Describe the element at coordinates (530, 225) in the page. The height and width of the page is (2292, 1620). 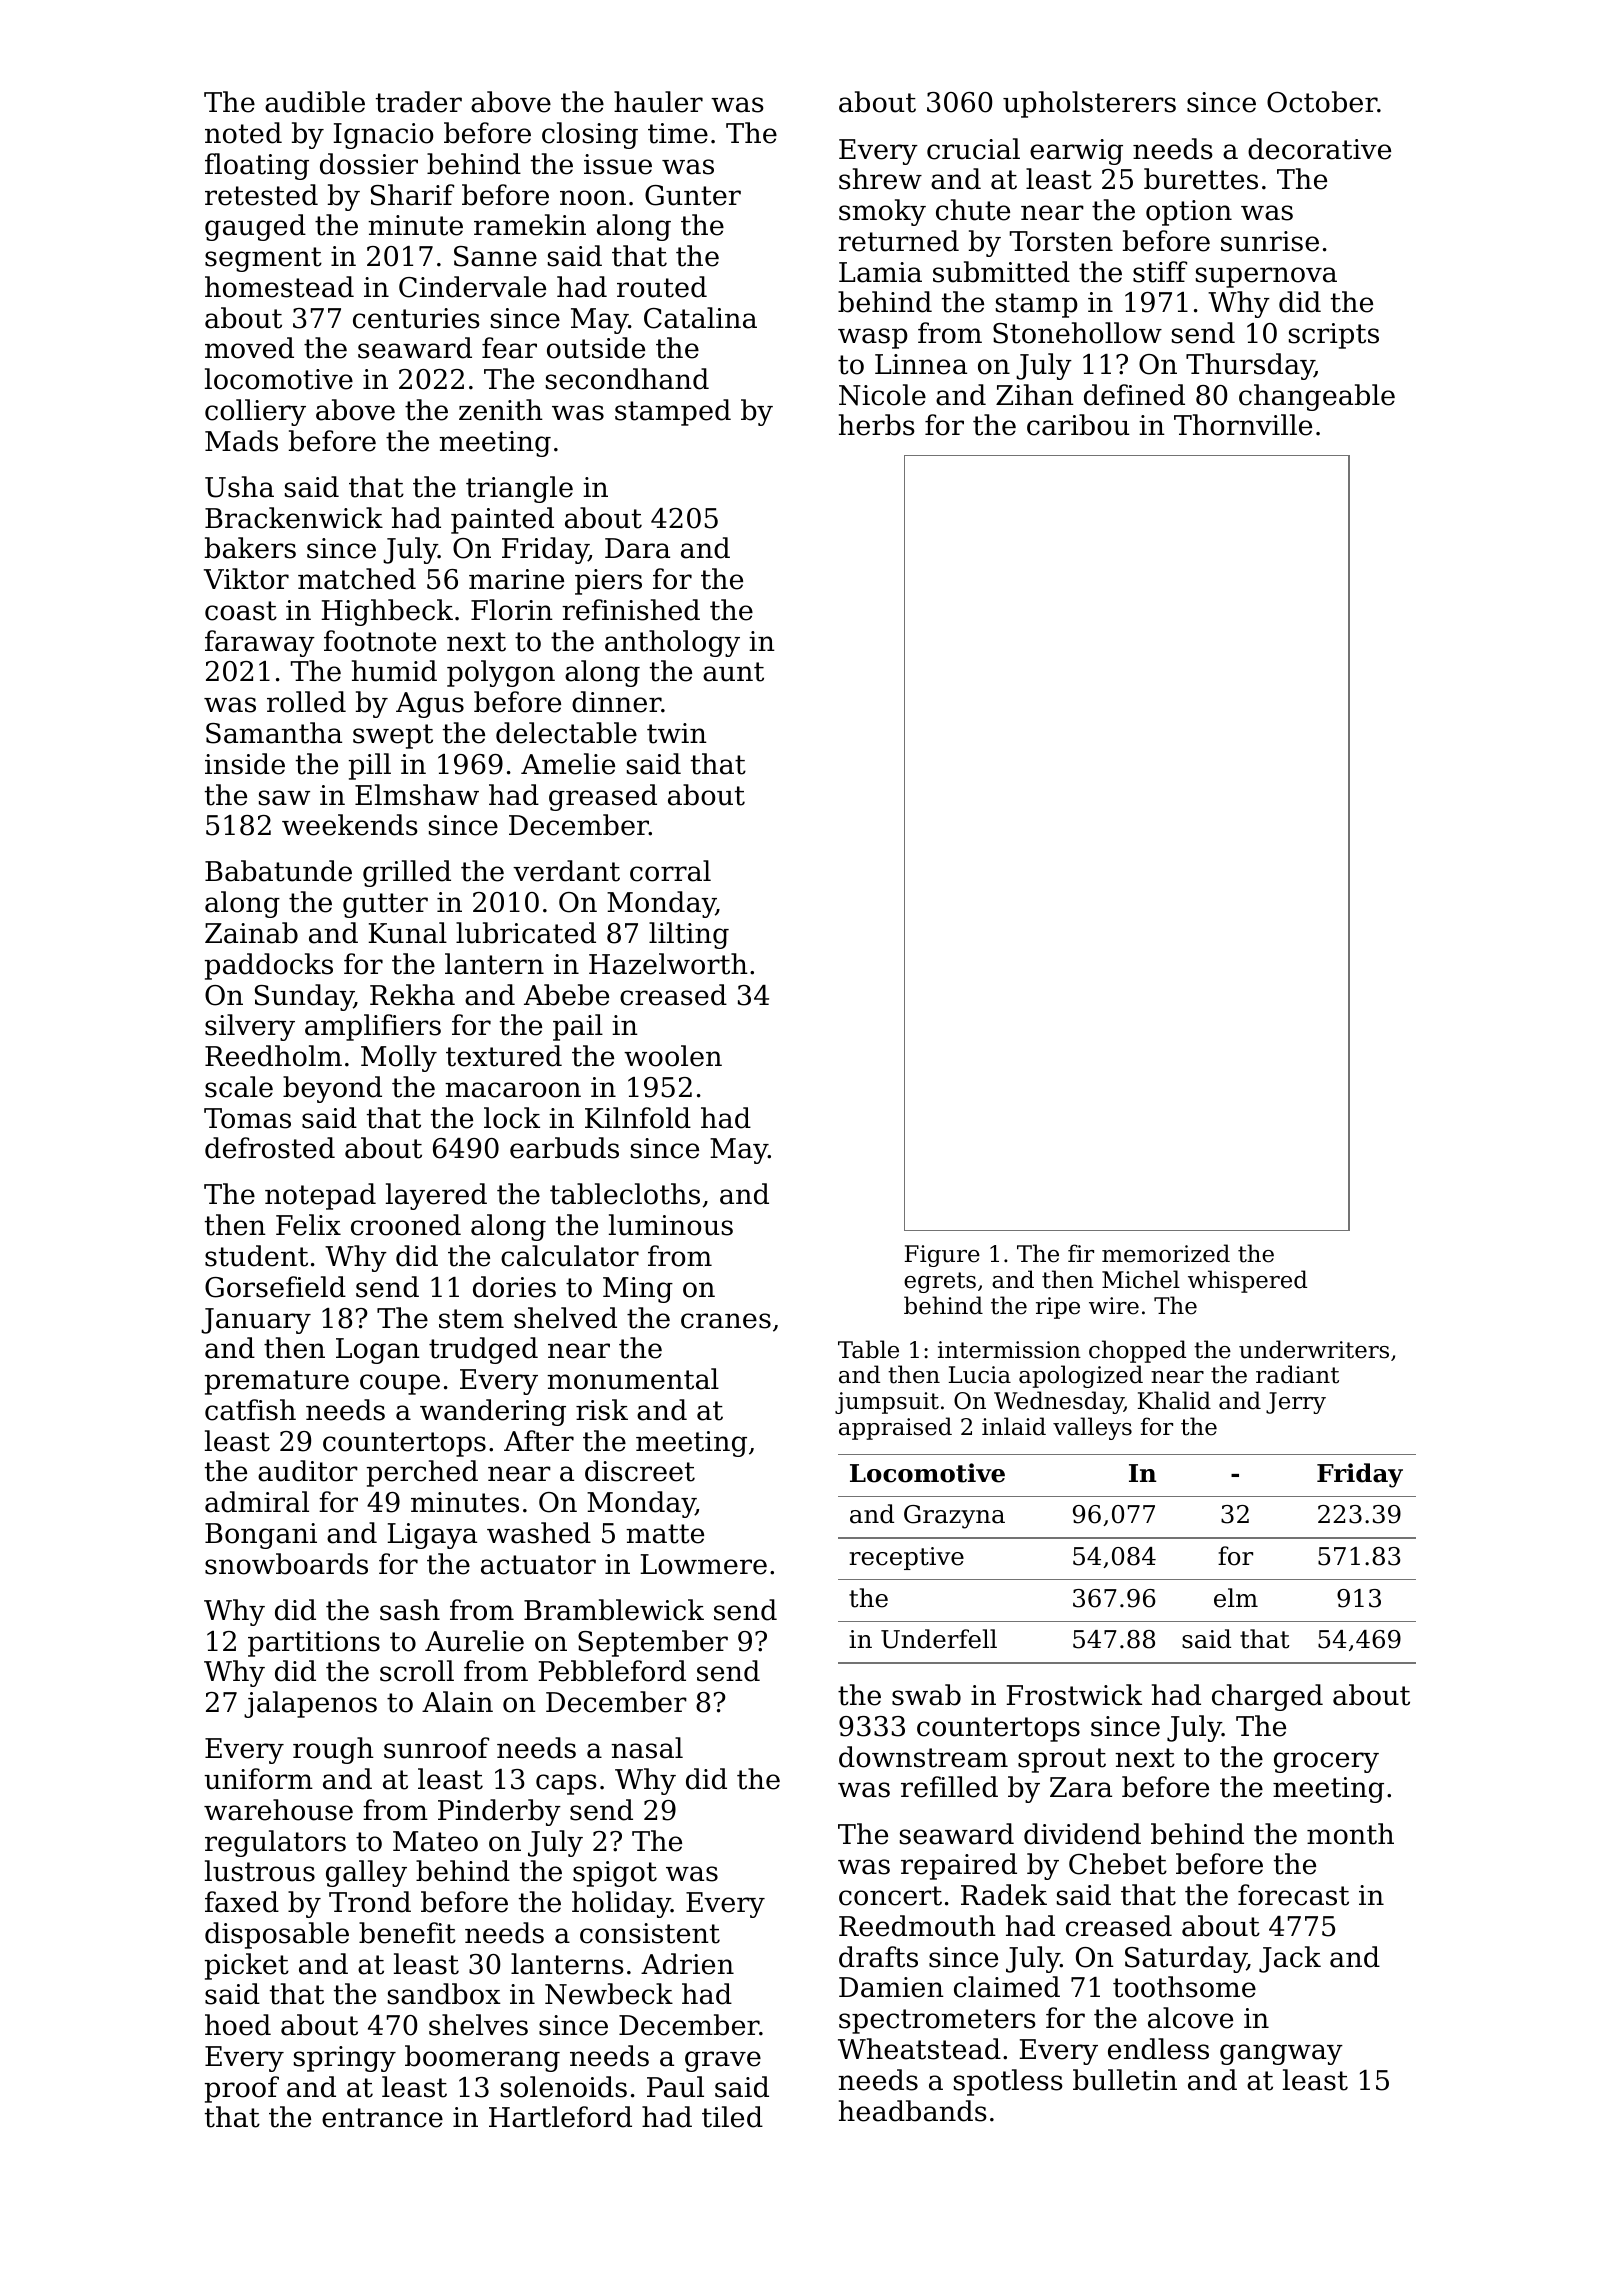
I see `ramekin` at that location.
